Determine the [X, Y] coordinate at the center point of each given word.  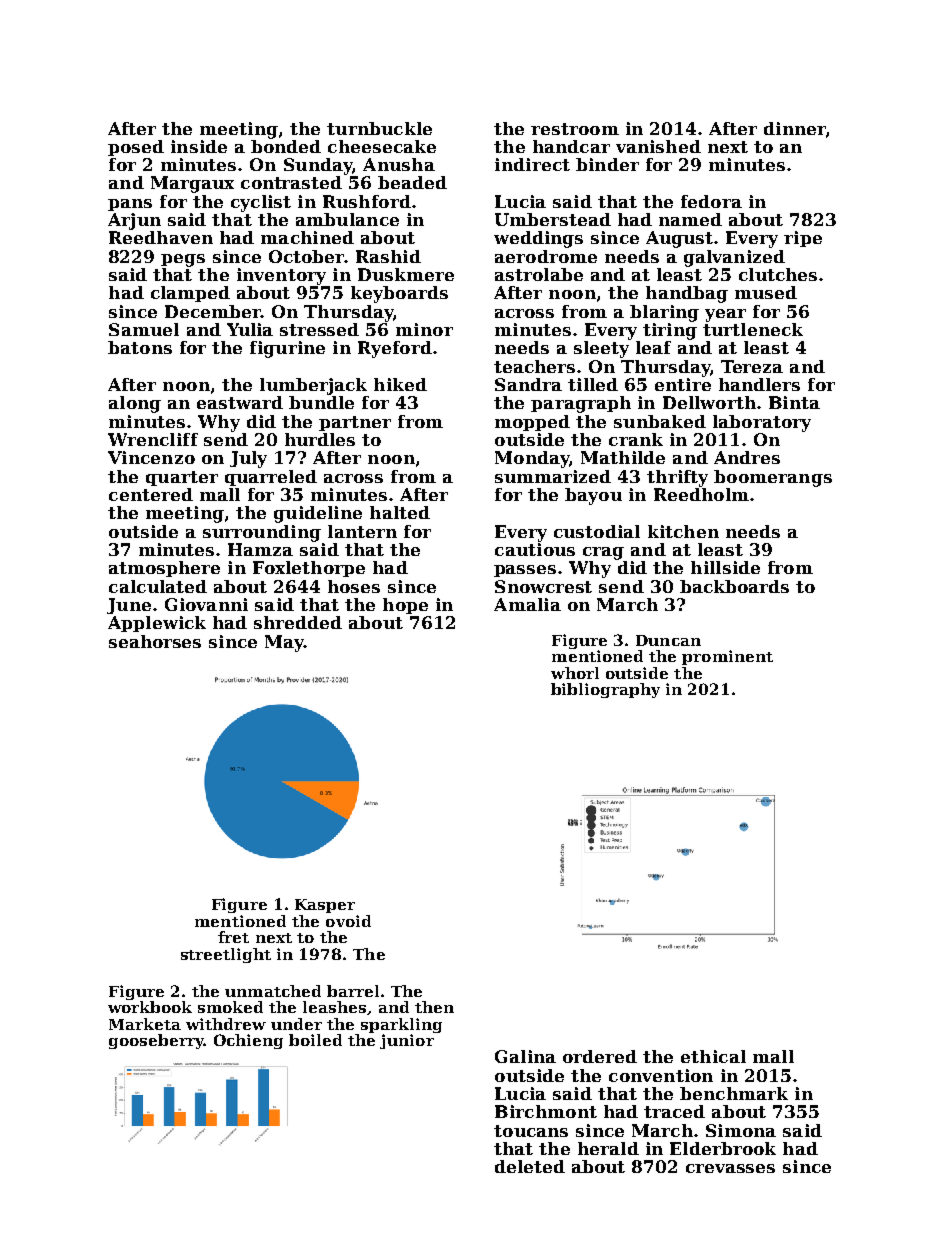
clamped [190, 294]
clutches [778, 274]
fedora [711, 201]
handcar [571, 146]
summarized [553, 476]
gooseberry [156, 1041]
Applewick [157, 624]
